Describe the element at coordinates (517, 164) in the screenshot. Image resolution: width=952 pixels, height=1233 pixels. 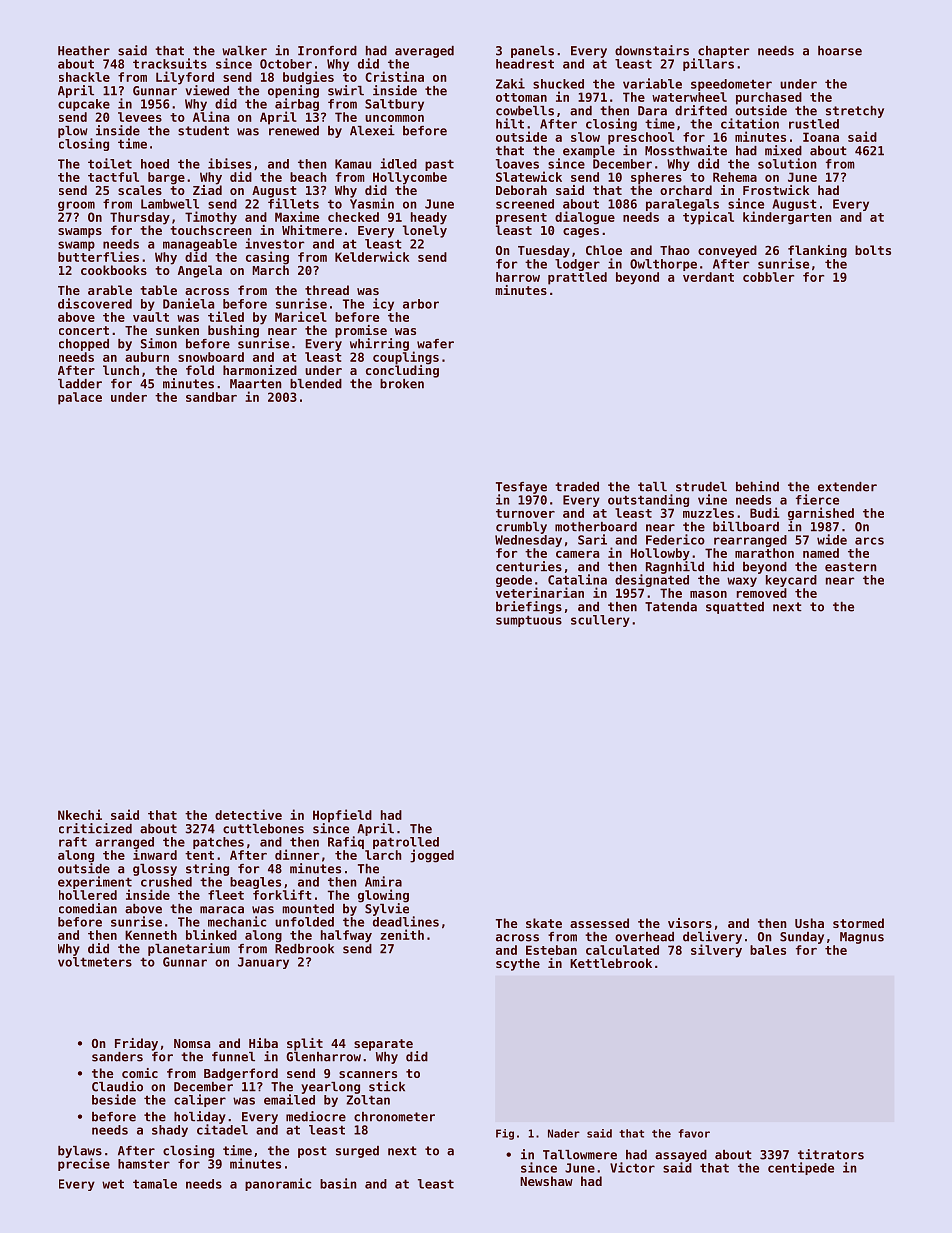
I see `loaves` at that location.
